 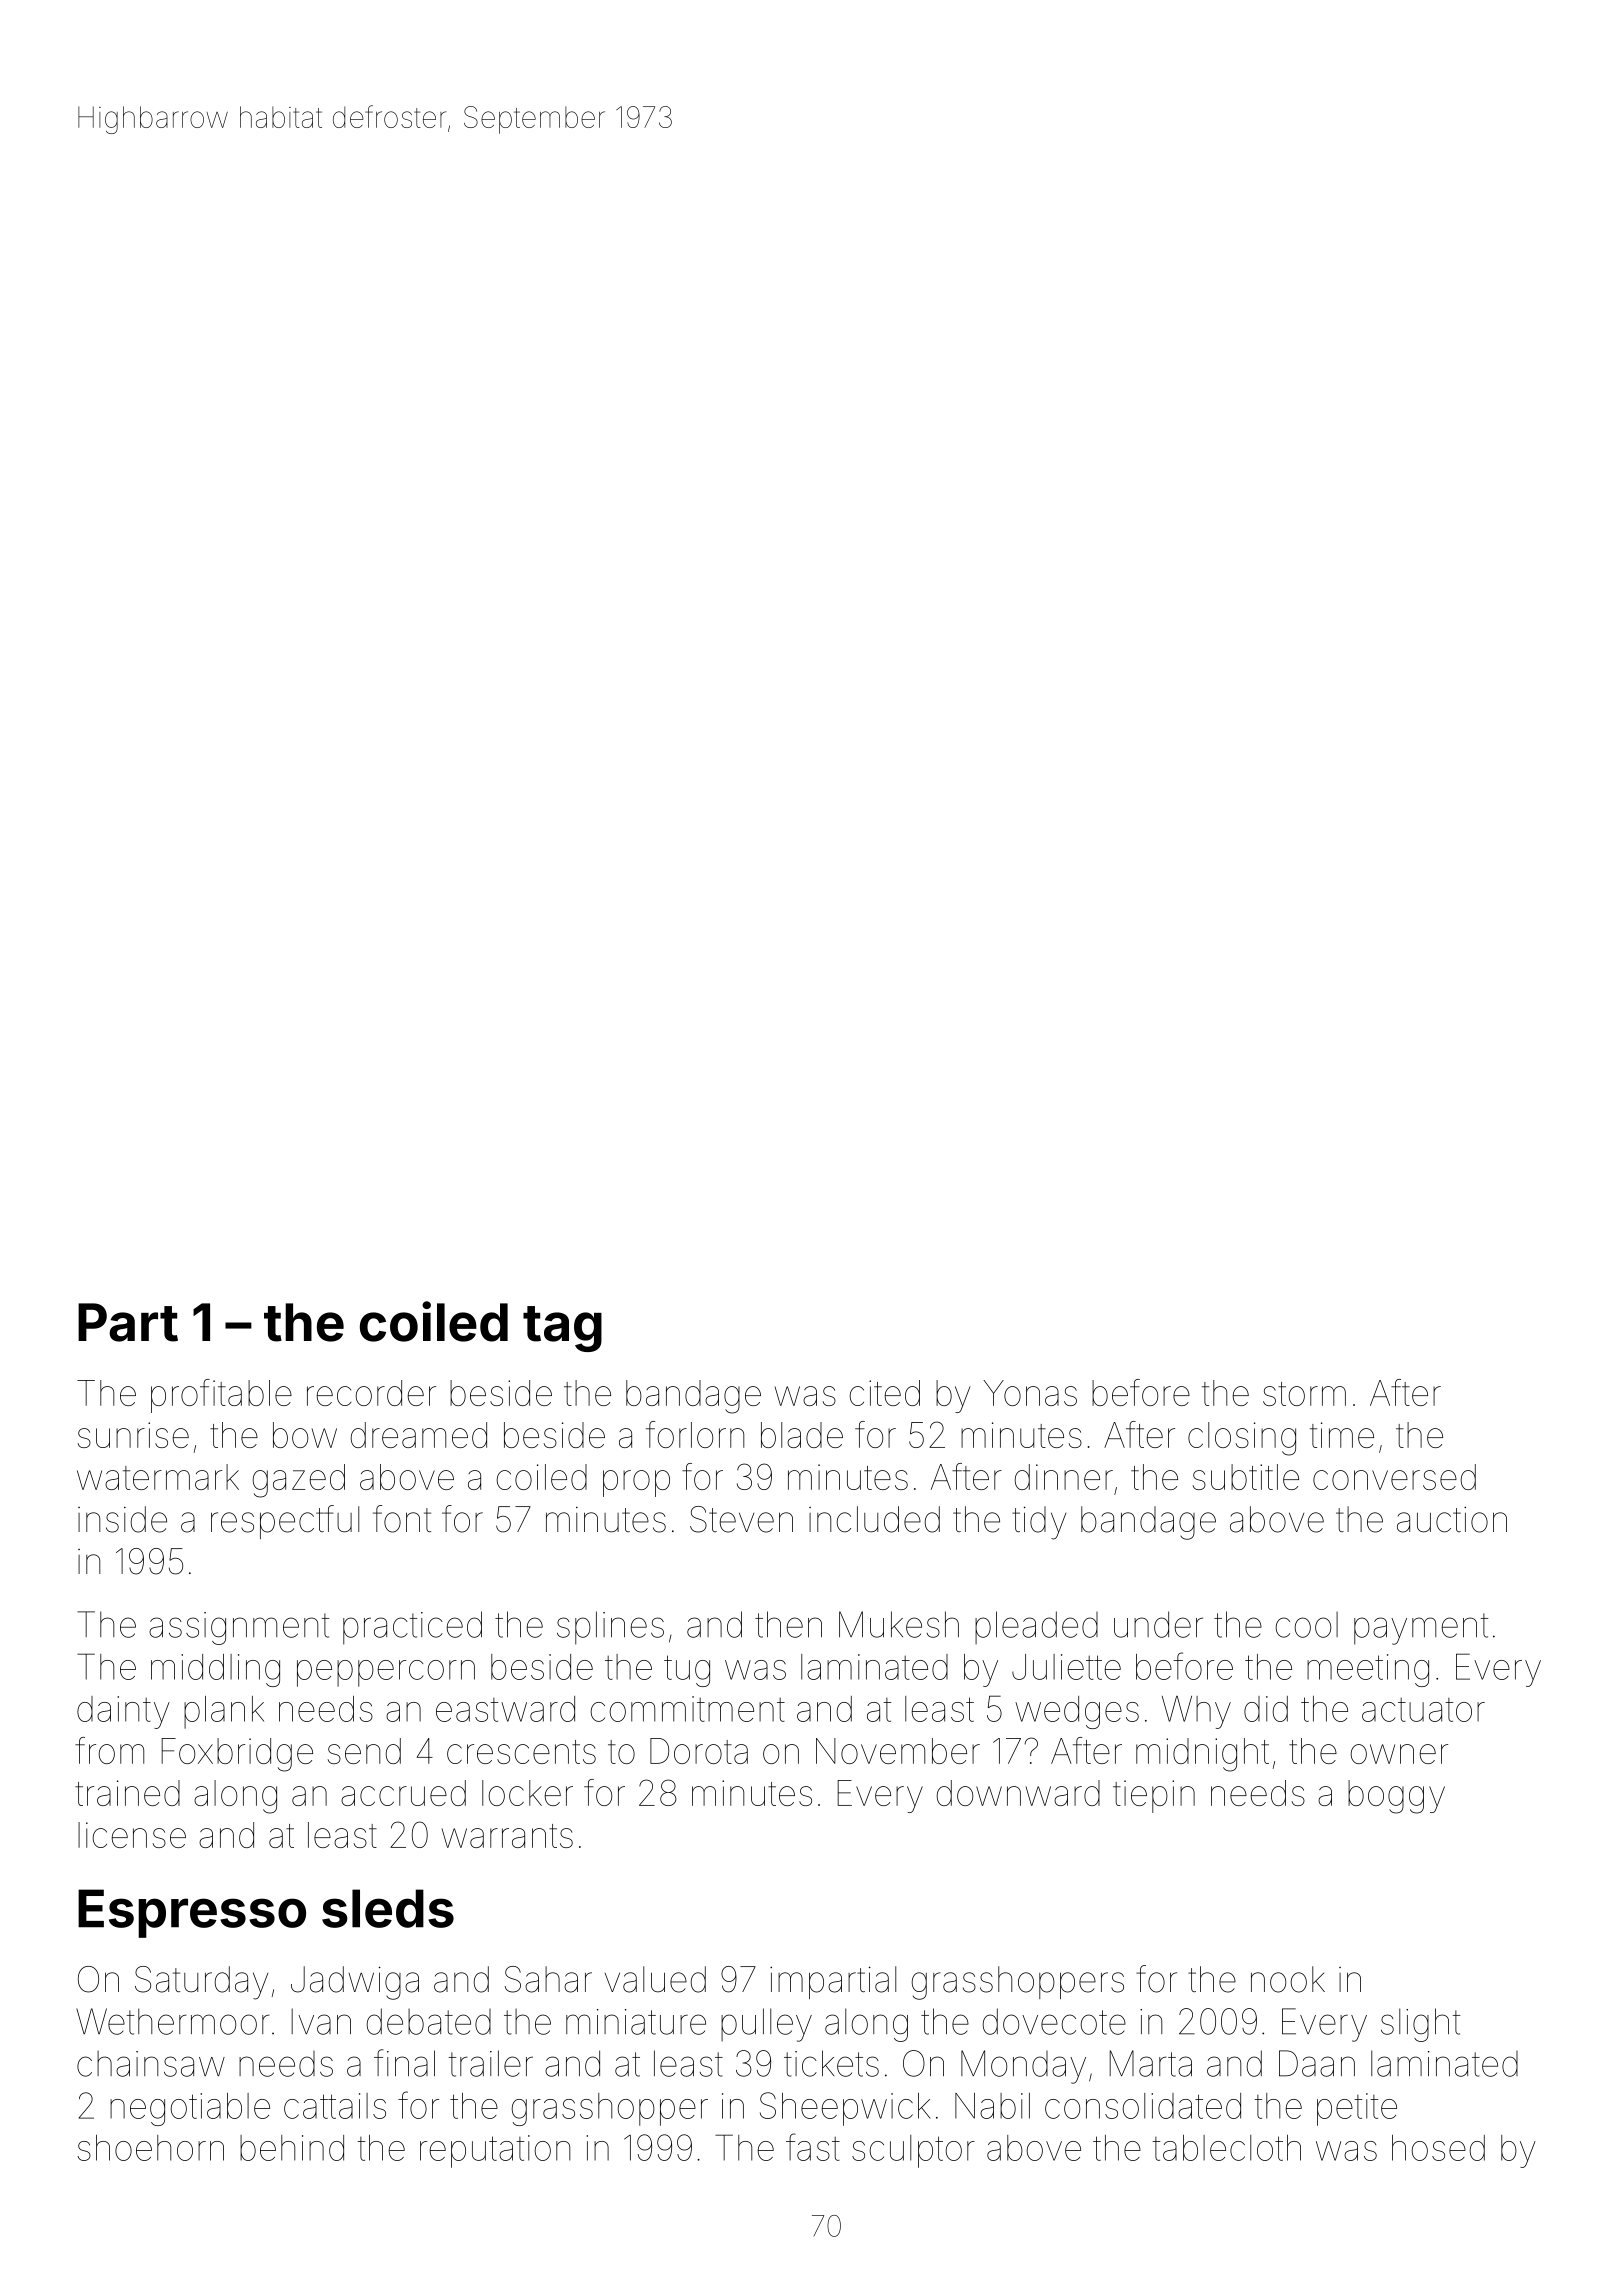 I want to click on tug, so click(x=687, y=1671).
